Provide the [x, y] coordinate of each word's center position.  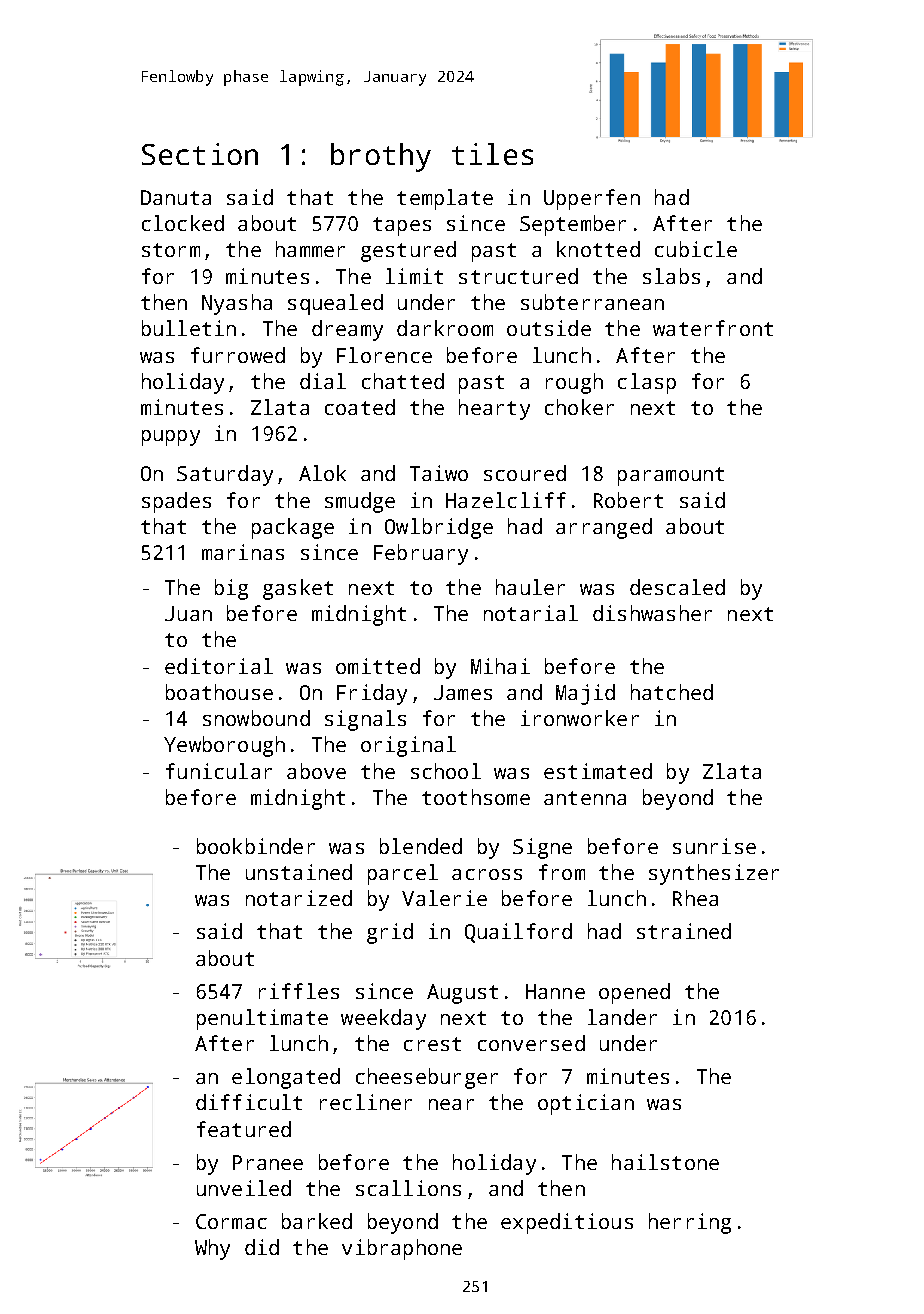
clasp [647, 383]
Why [212, 1249]
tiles [492, 154]
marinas [243, 552]
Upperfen [592, 199]
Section [200, 154]
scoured [525, 473]
